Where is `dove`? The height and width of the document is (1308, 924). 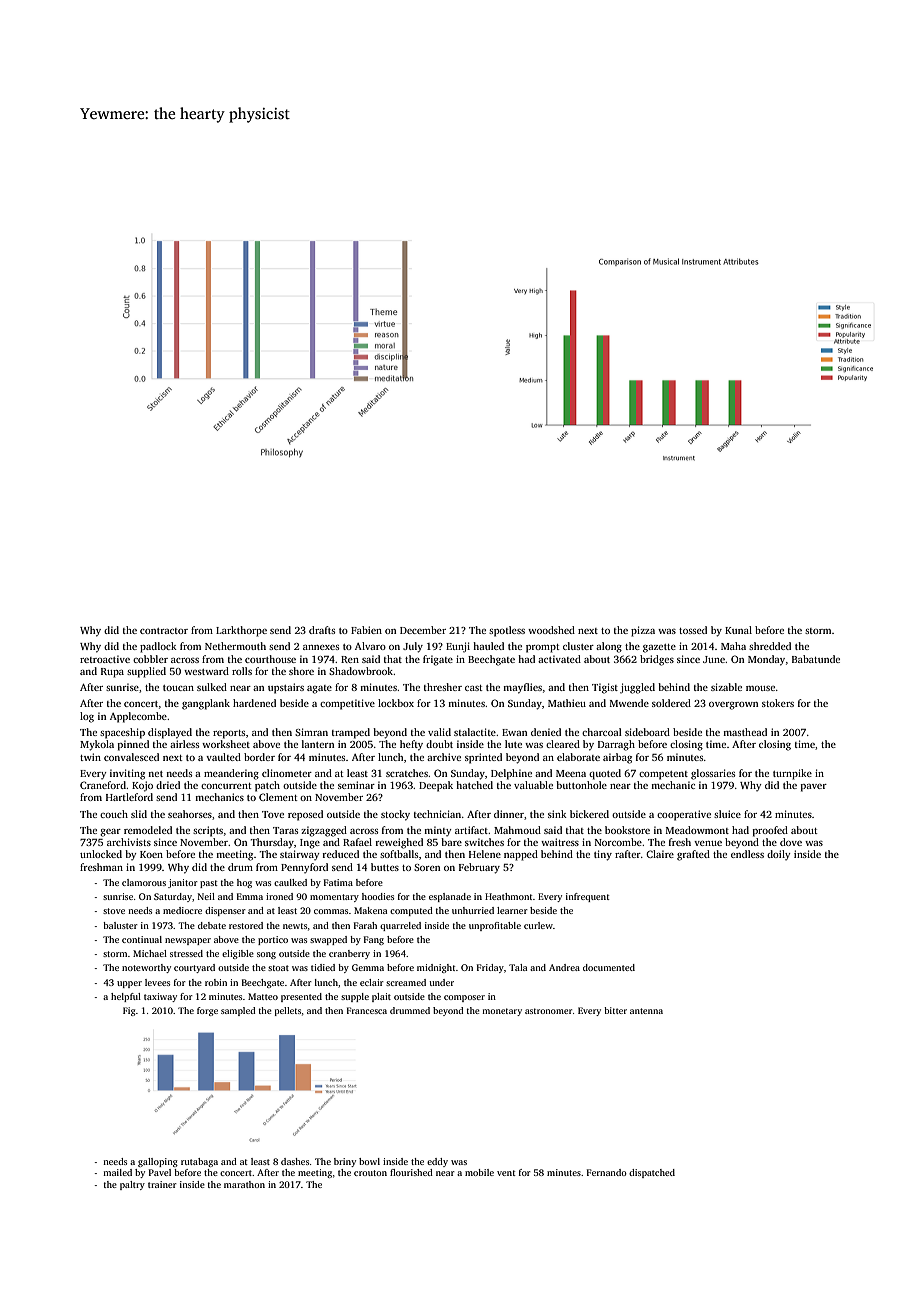 dove is located at coordinates (791, 842).
